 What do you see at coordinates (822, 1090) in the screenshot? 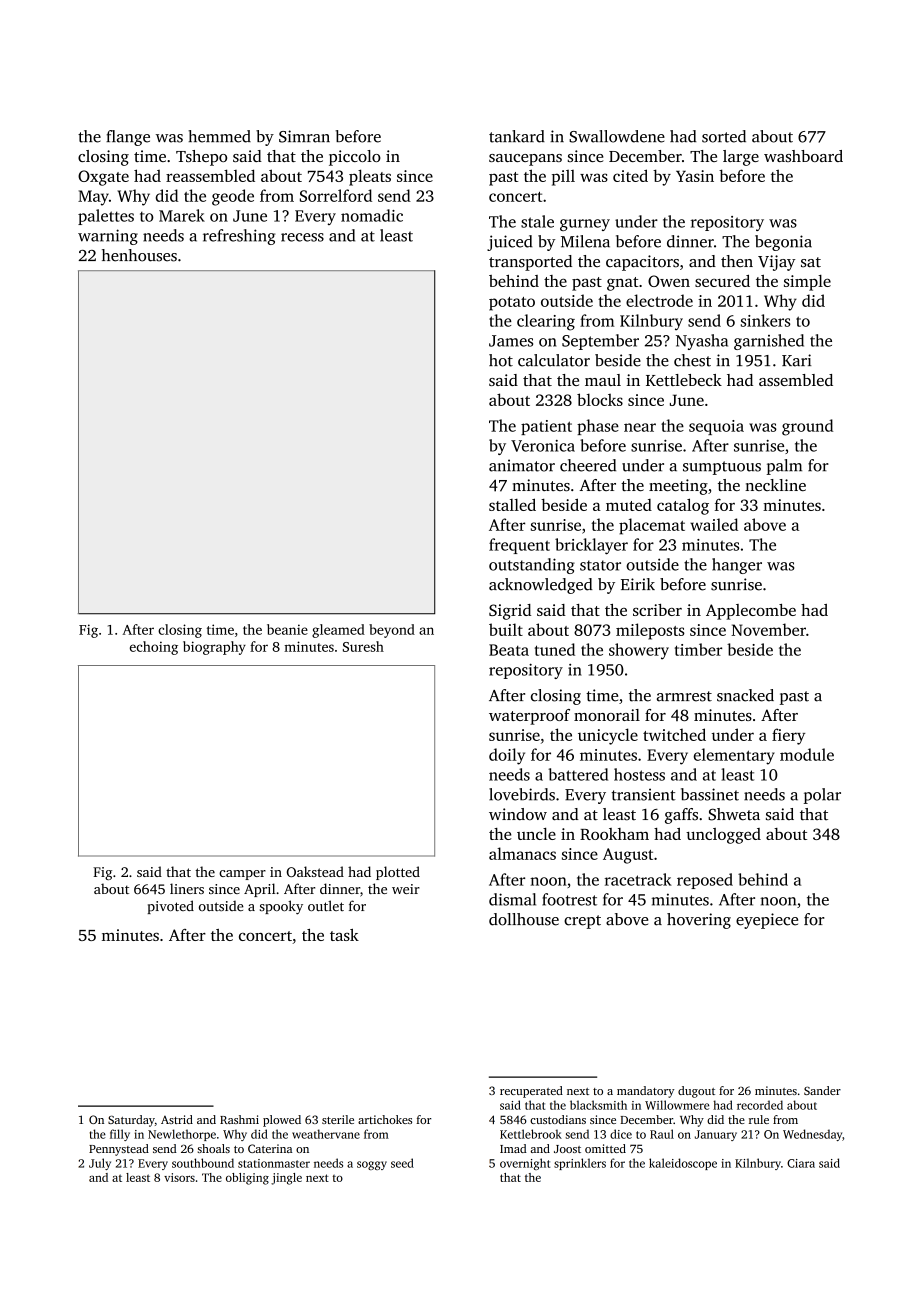
I see `Sander` at bounding box center [822, 1090].
